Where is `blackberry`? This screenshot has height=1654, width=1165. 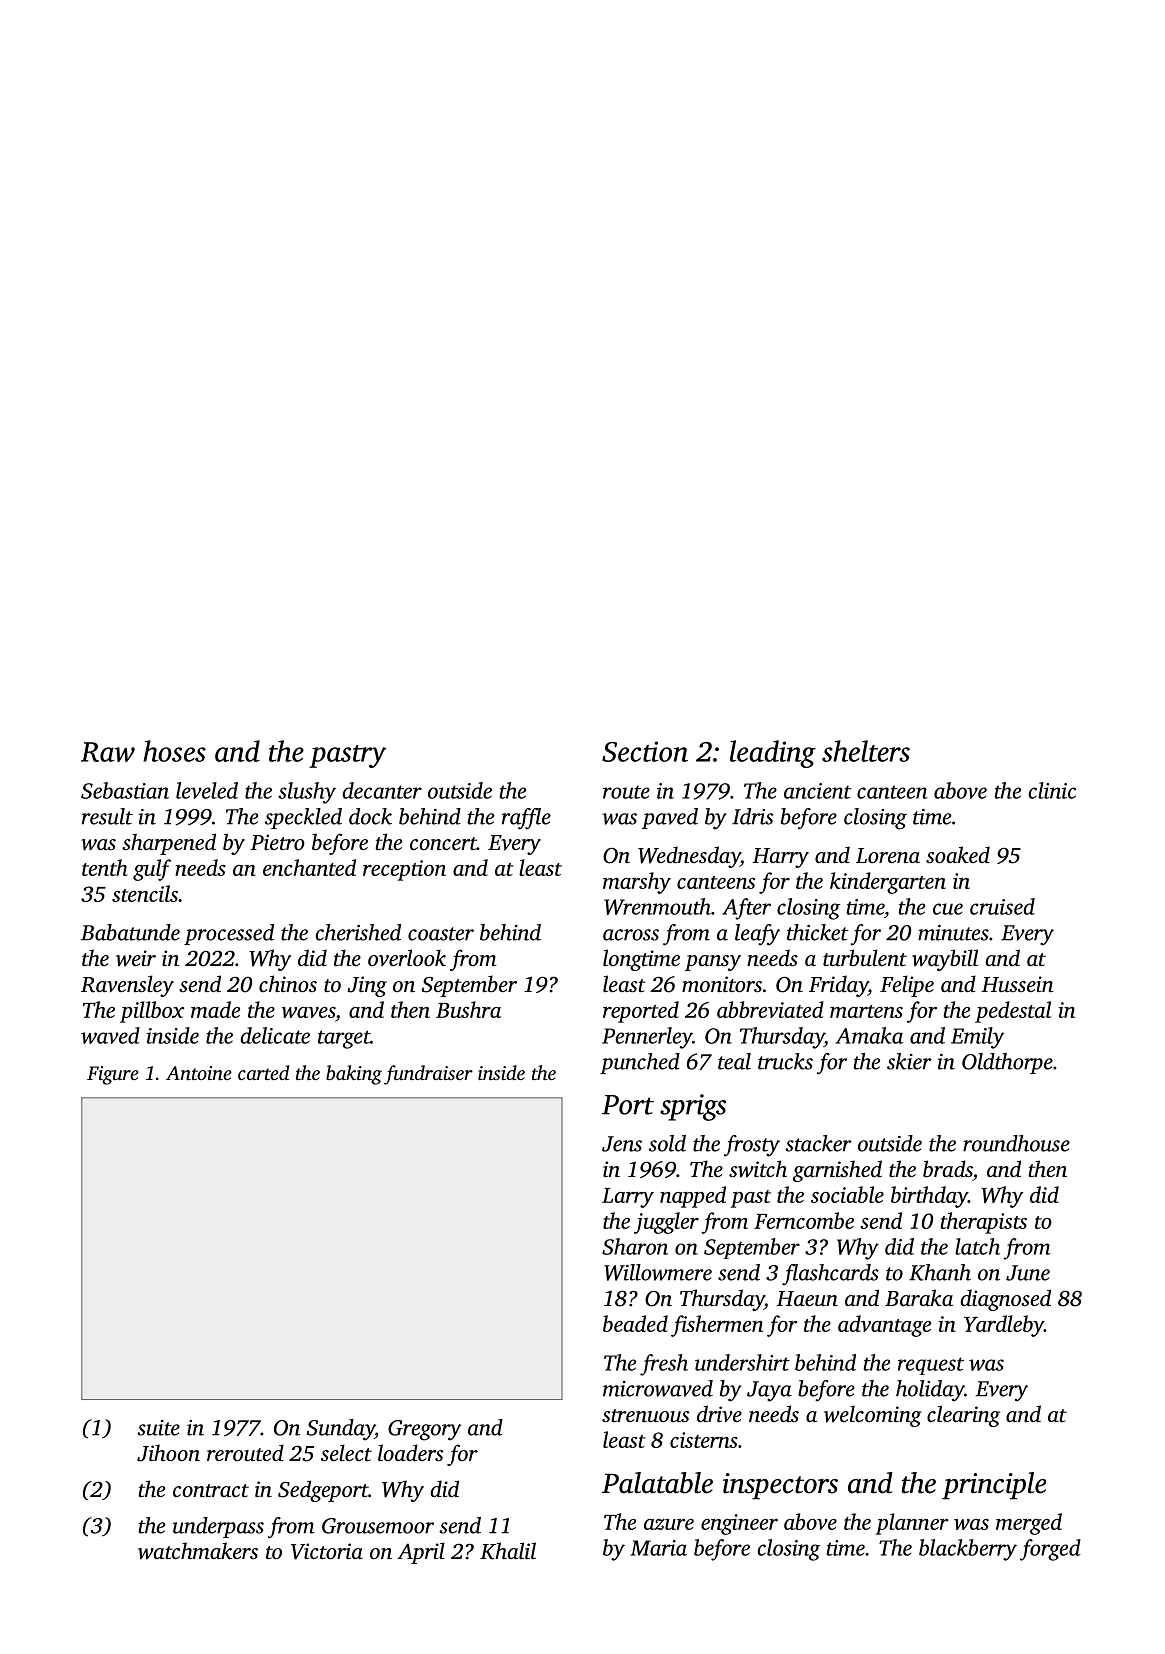 blackberry is located at coordinates (968, 1550).
